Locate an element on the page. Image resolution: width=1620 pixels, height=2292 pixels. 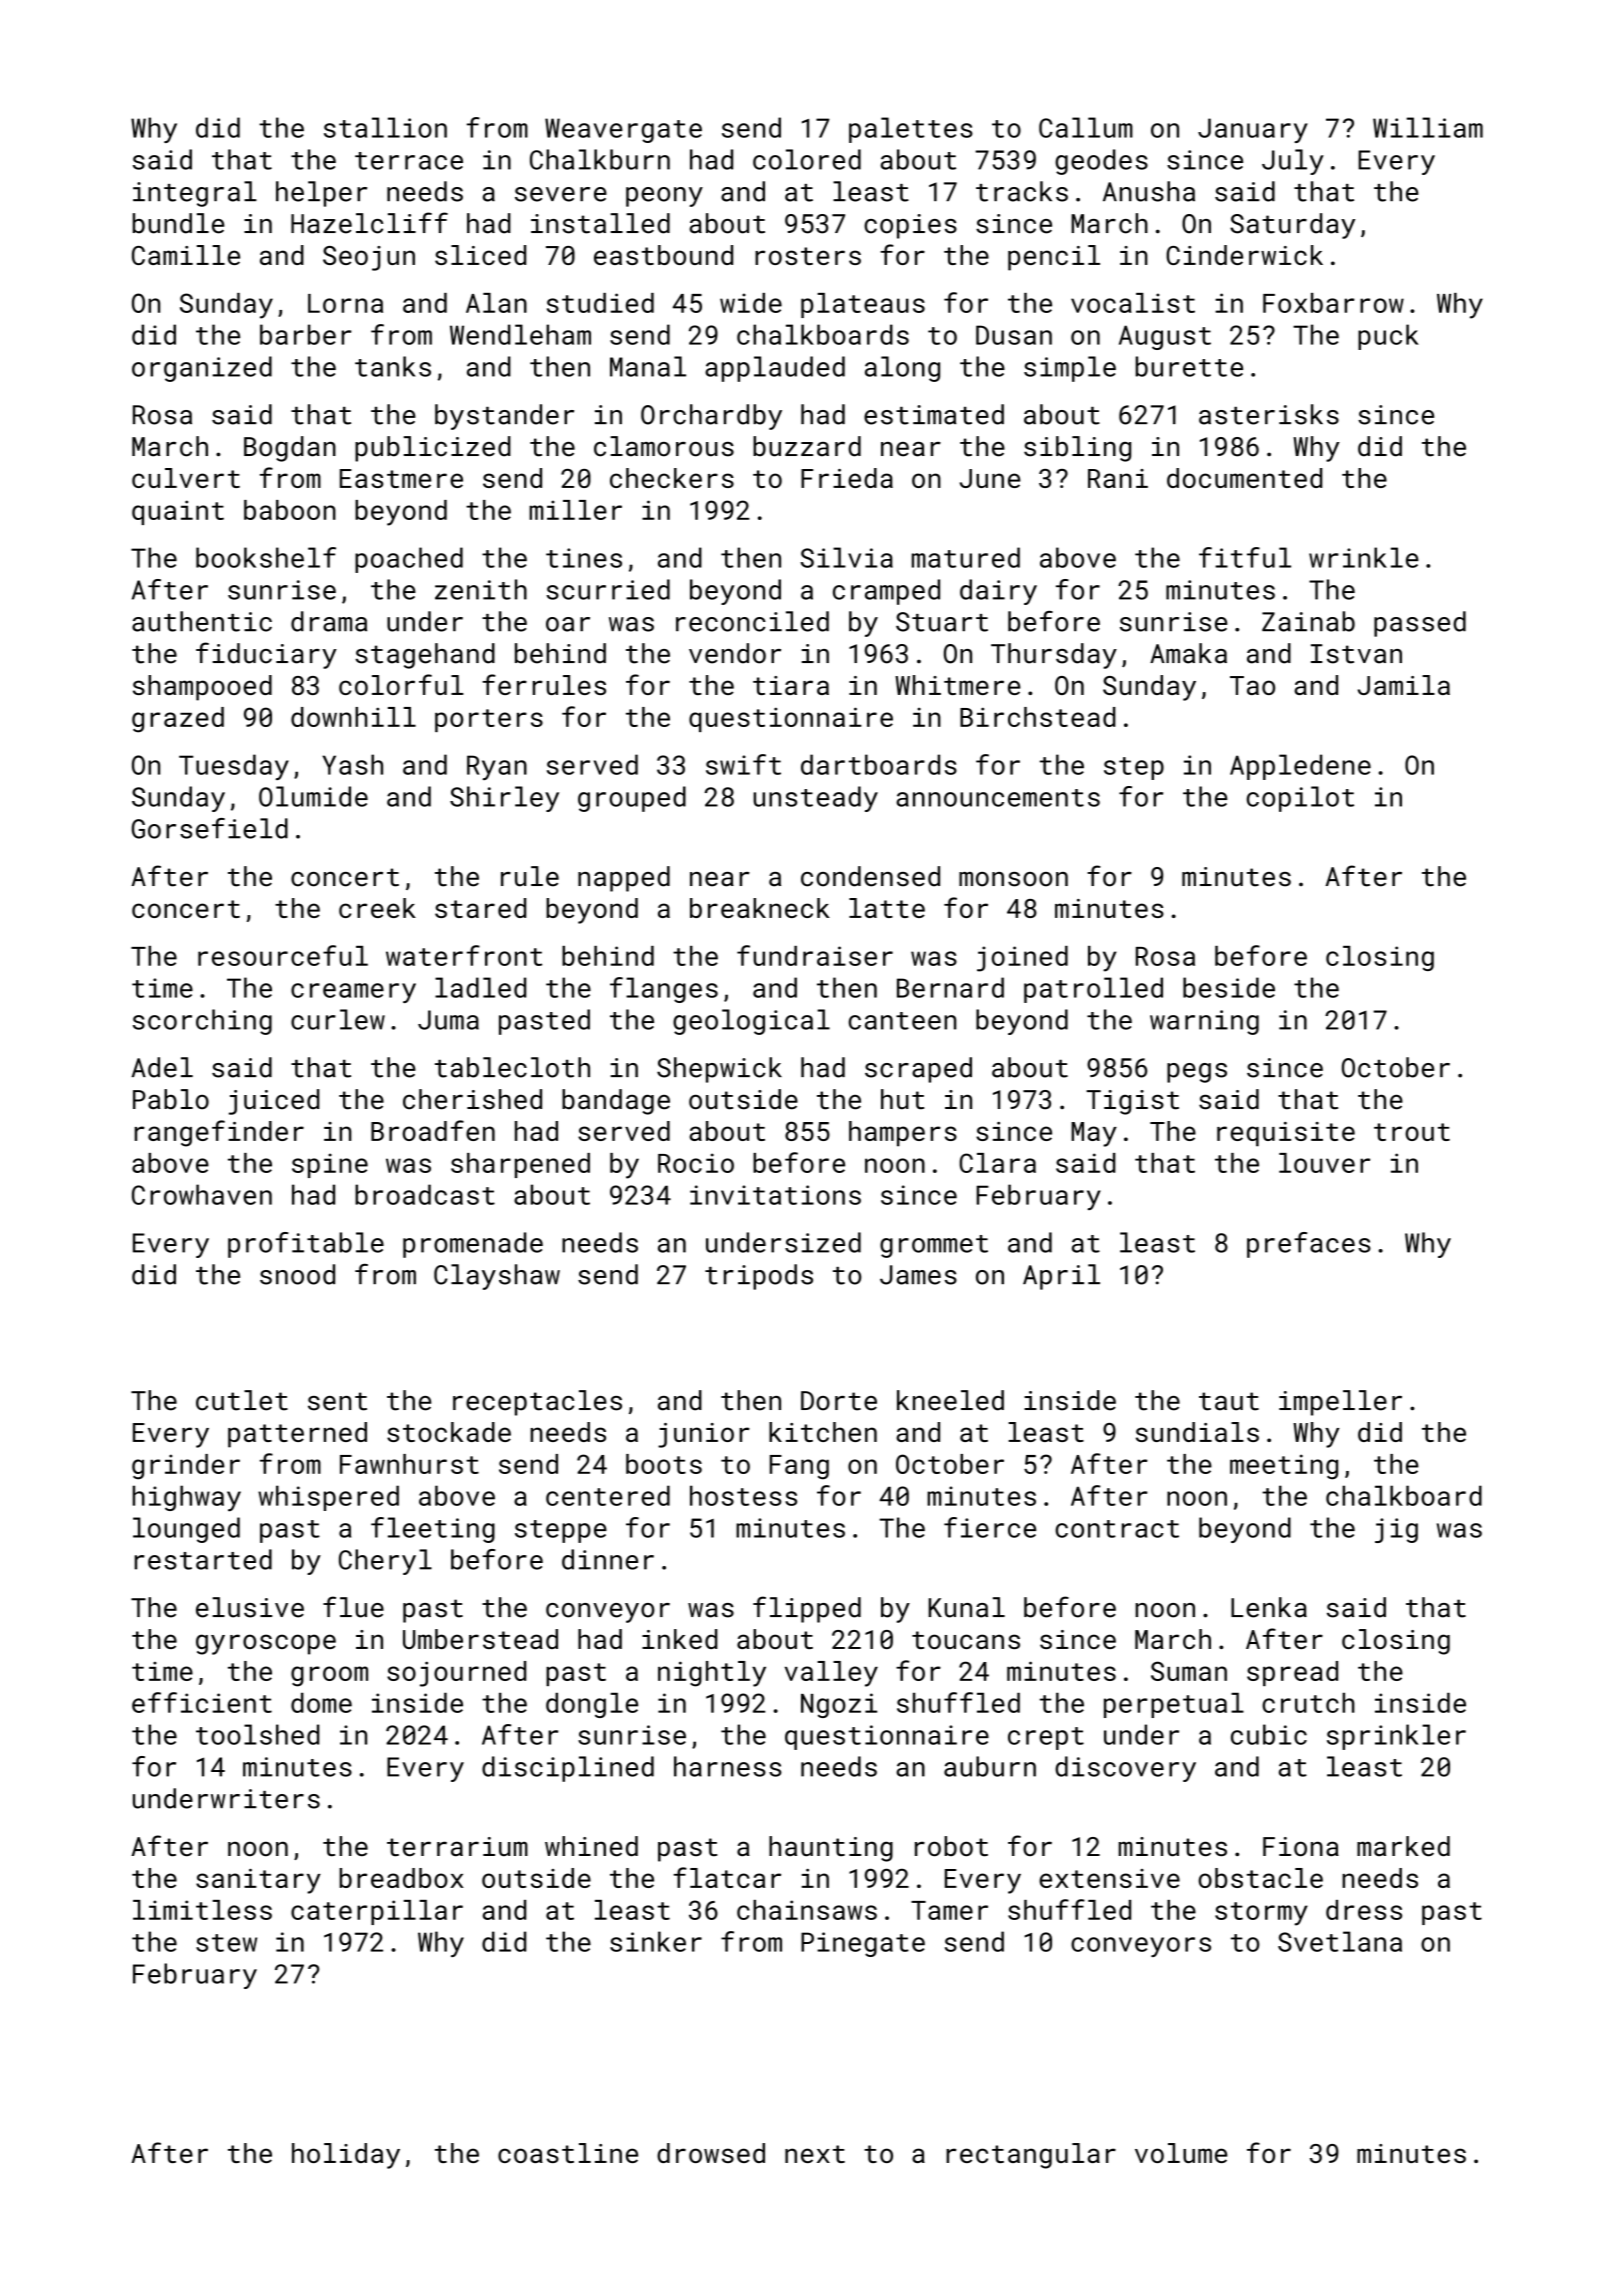
profitable is located at coordinates (306, 1245).
